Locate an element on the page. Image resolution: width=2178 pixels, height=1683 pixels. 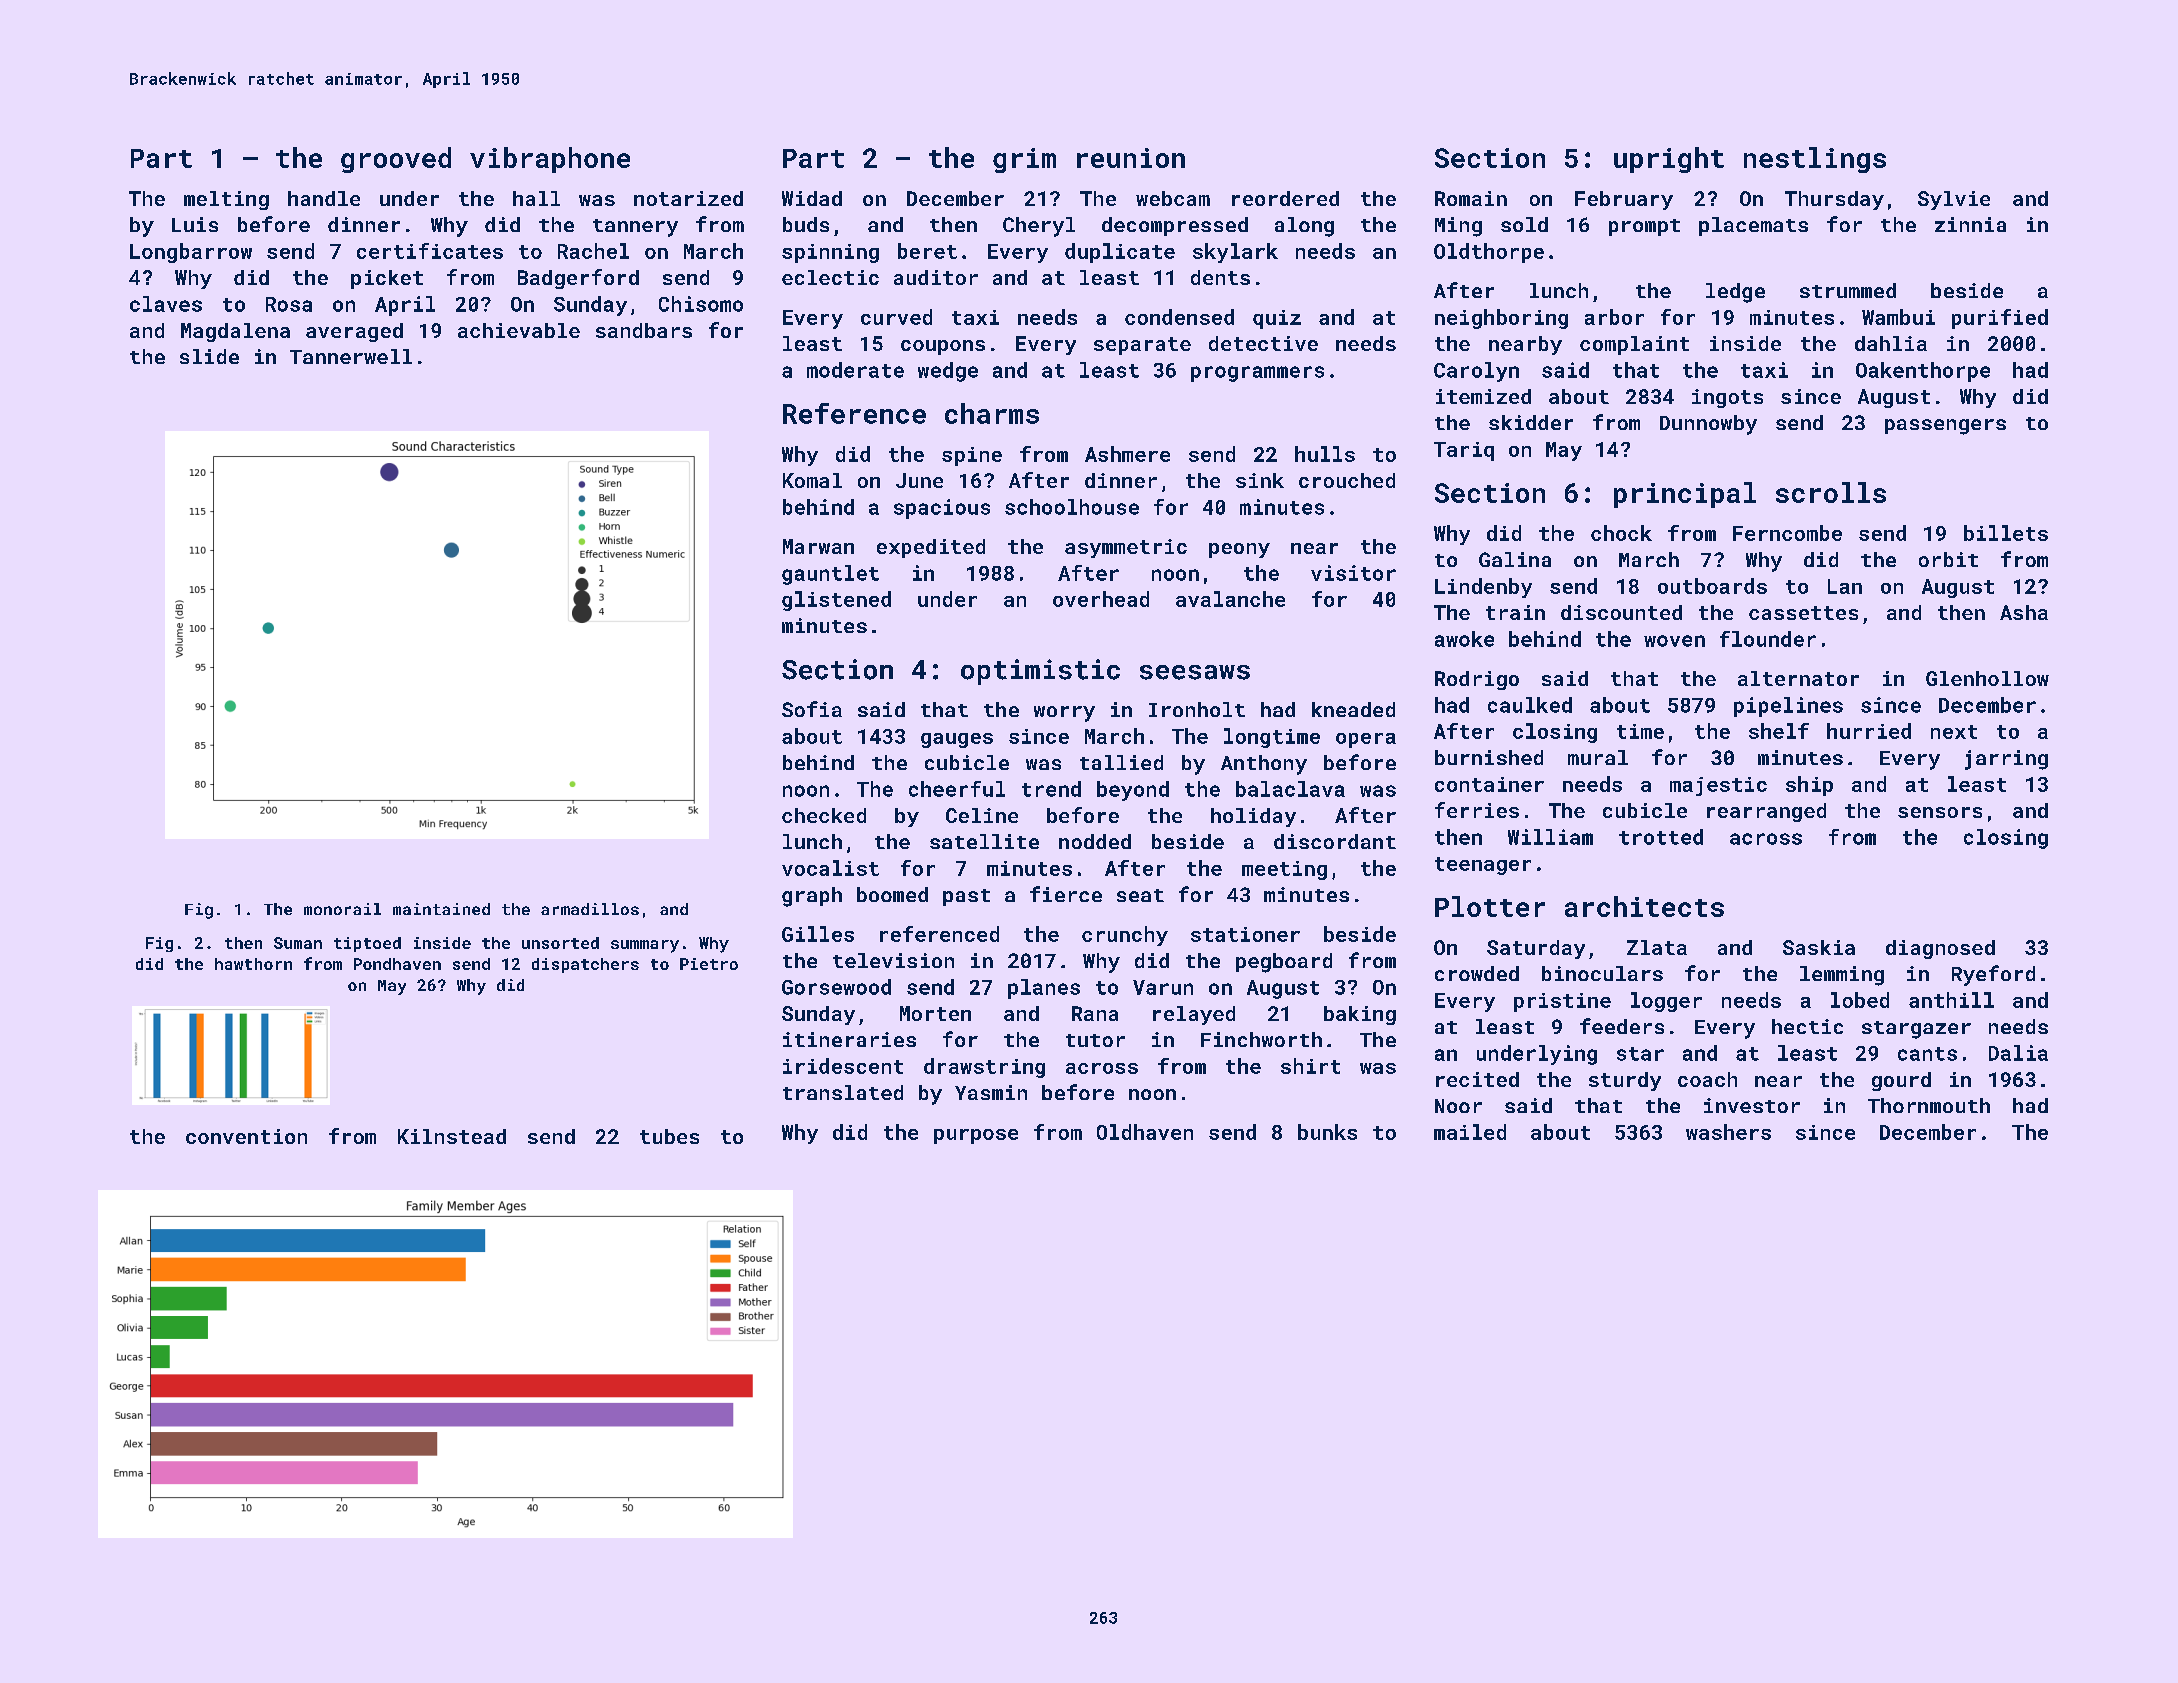
achievable is located at coordinates (519, 330).
